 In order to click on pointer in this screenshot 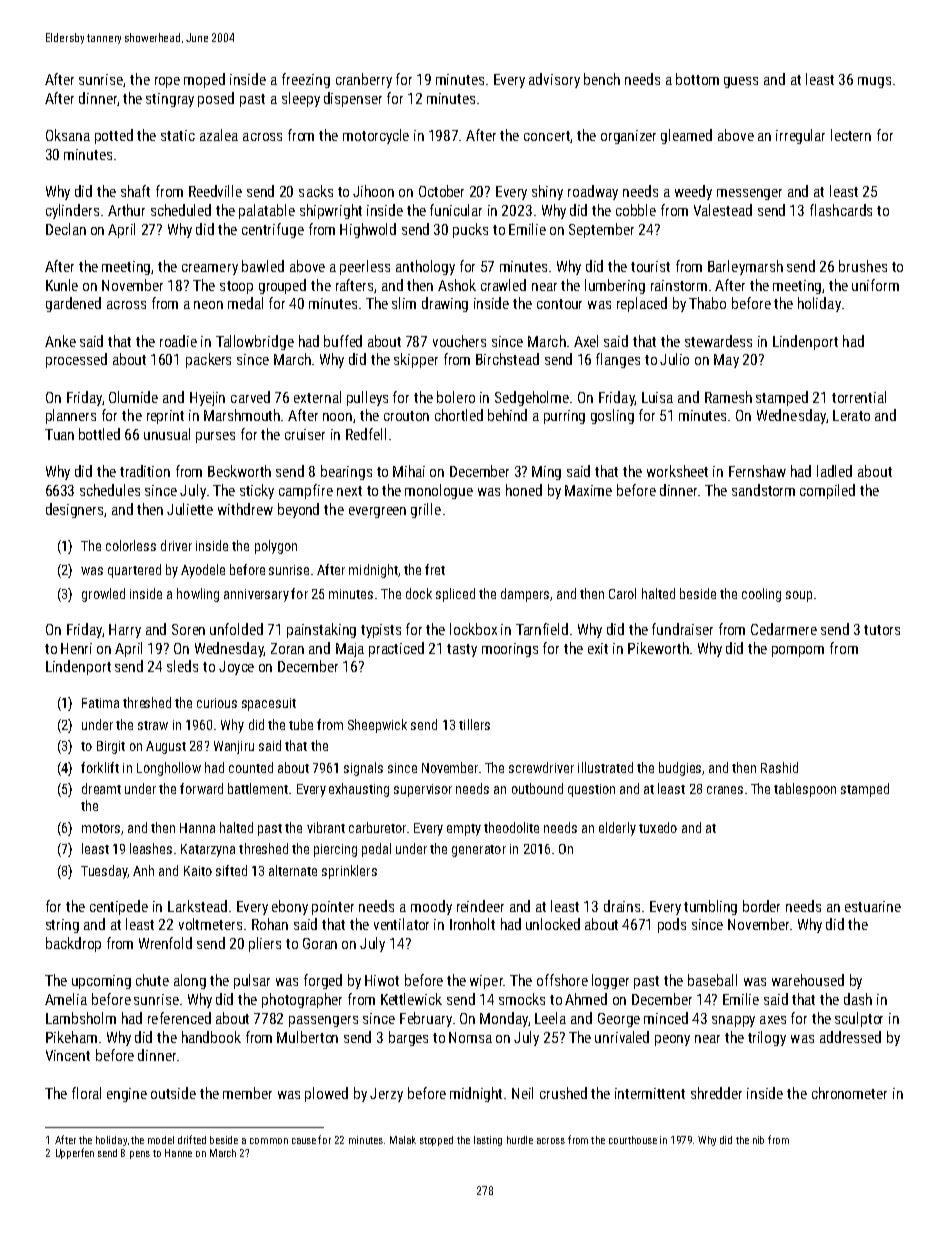, I will do `click(333, 908)`.
